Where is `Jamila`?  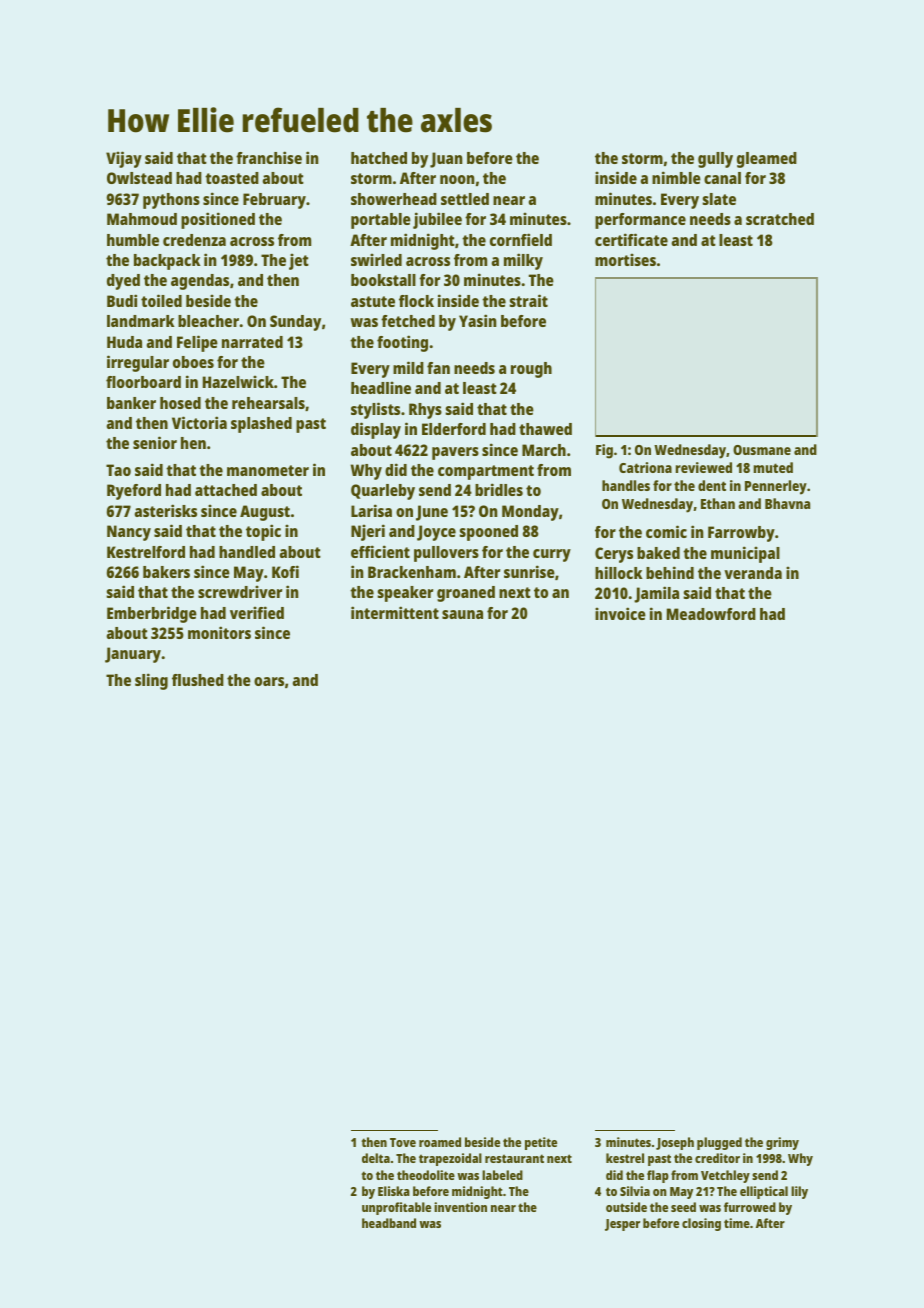
Jamila is located at coordinates (656, 594).
